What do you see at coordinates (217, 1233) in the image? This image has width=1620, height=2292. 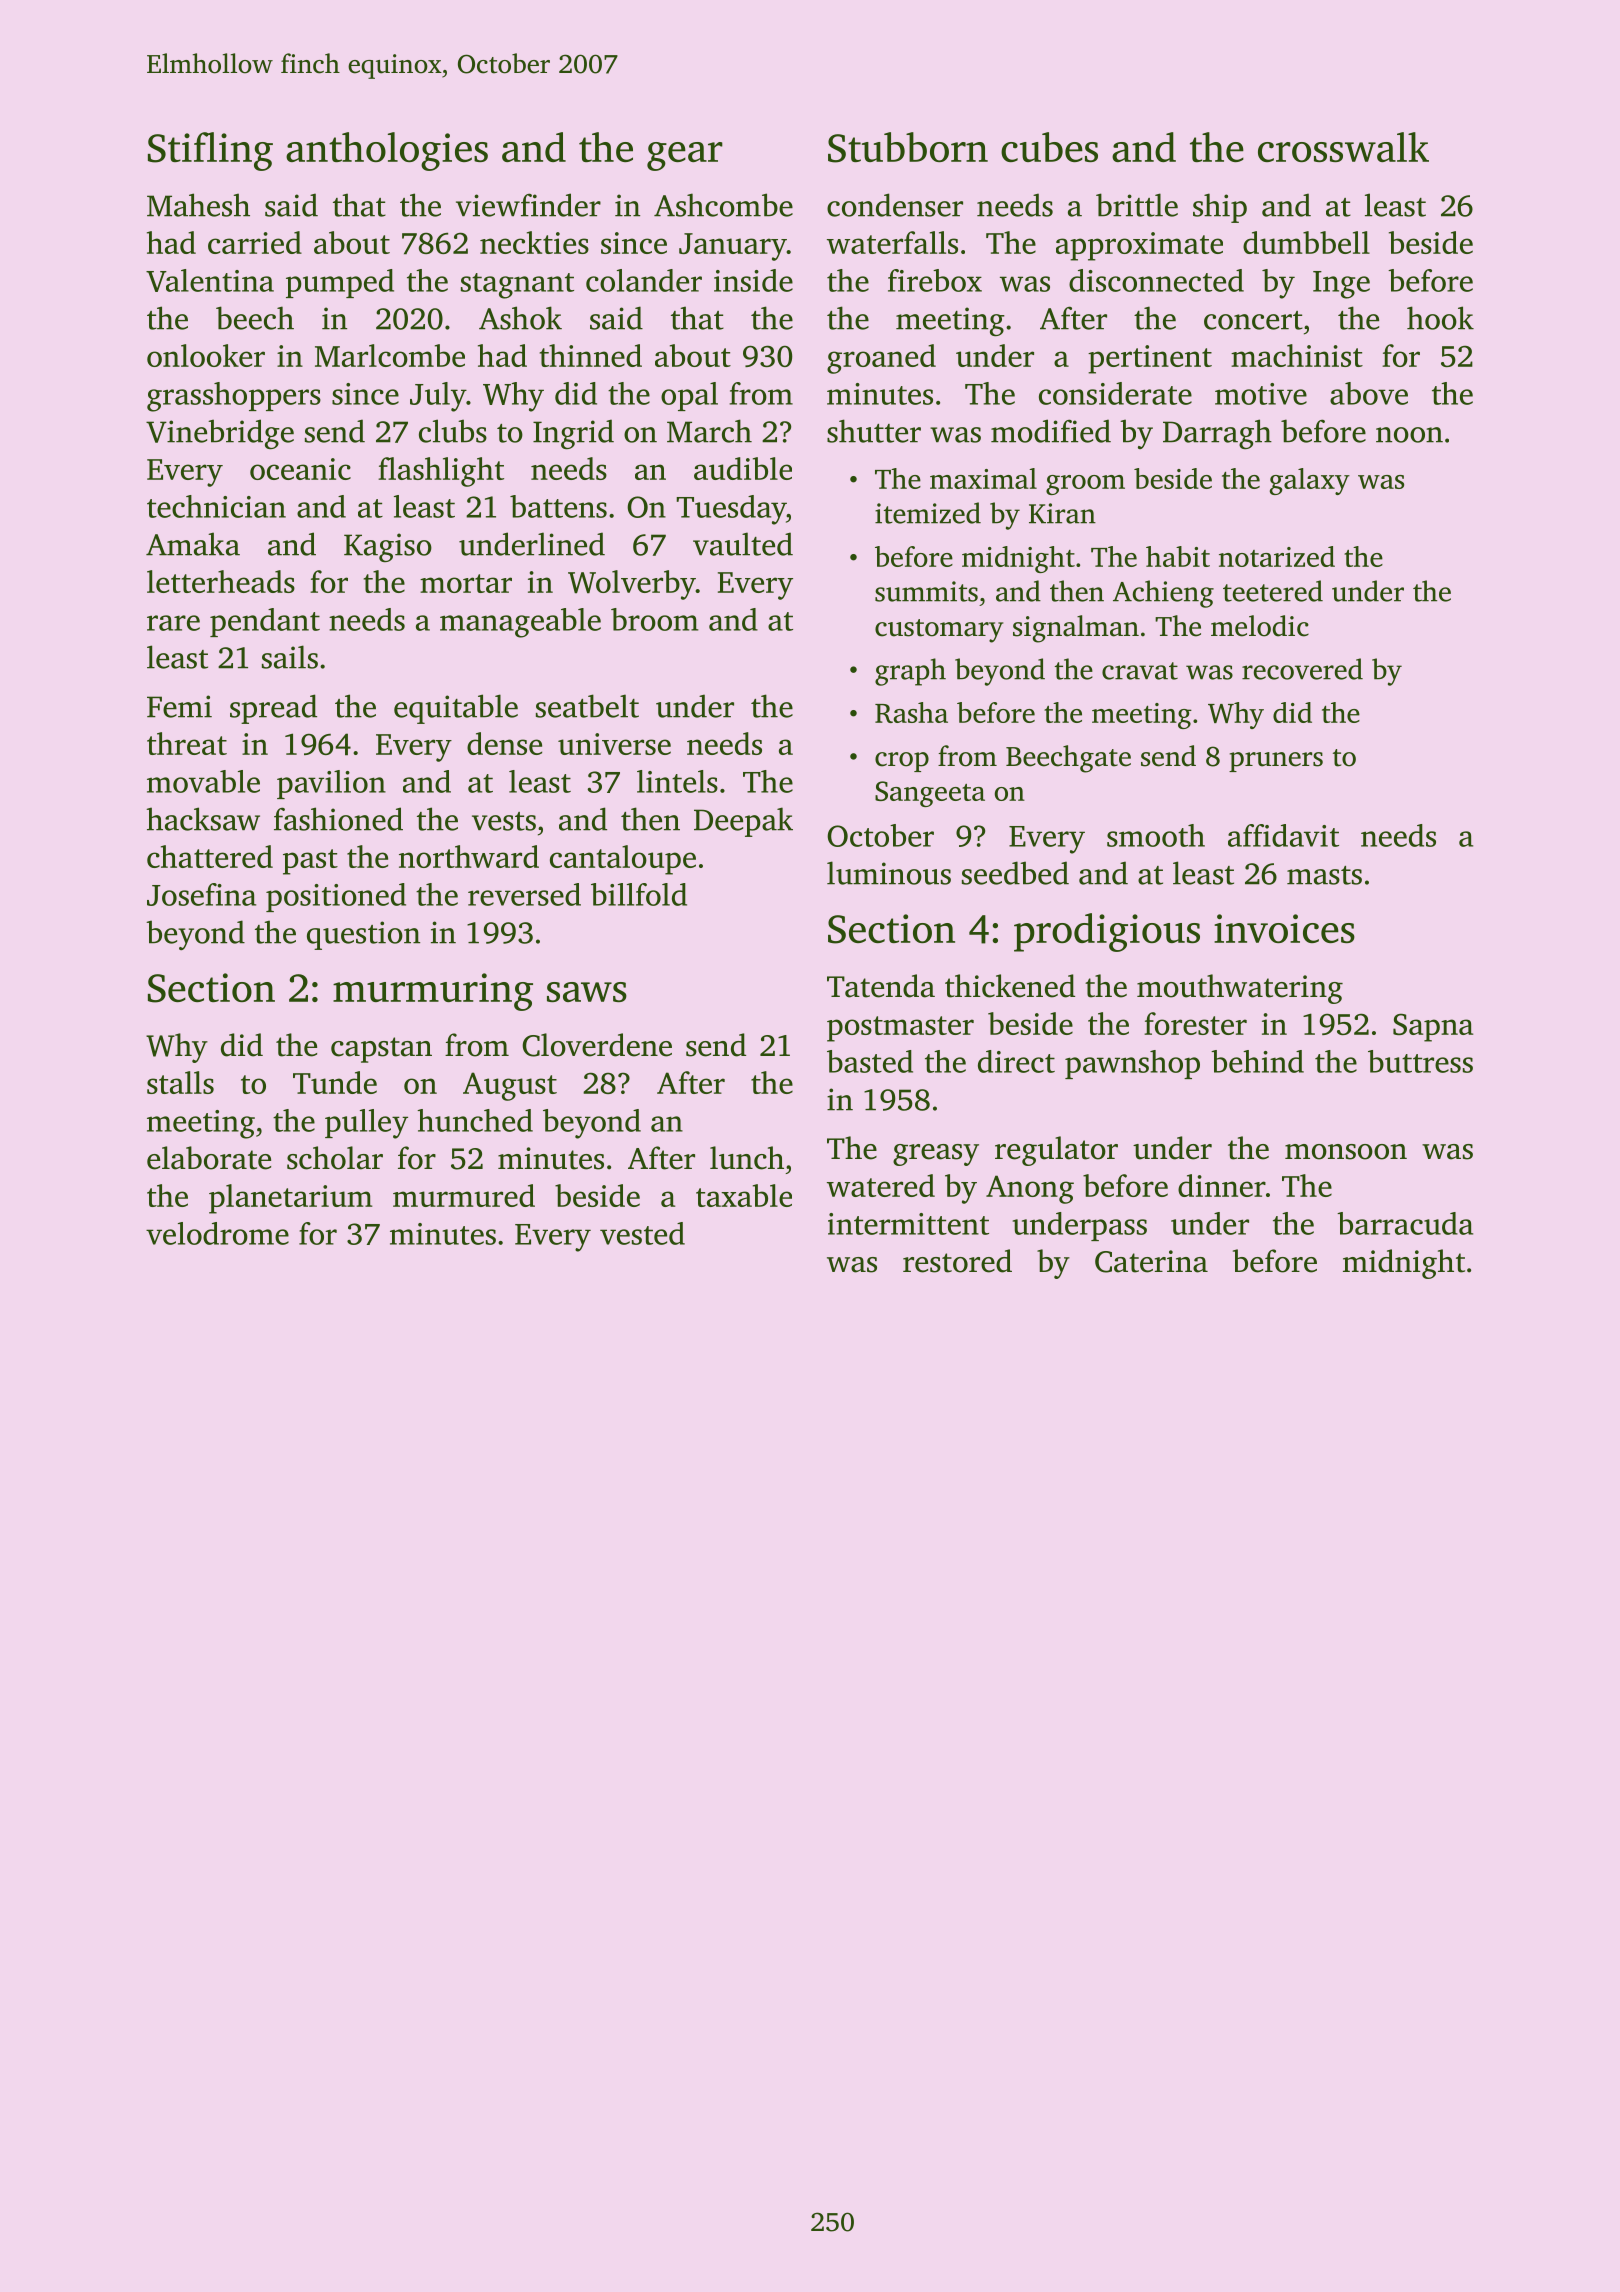 I see `velodrome` at bounding box center [217, 1233].
